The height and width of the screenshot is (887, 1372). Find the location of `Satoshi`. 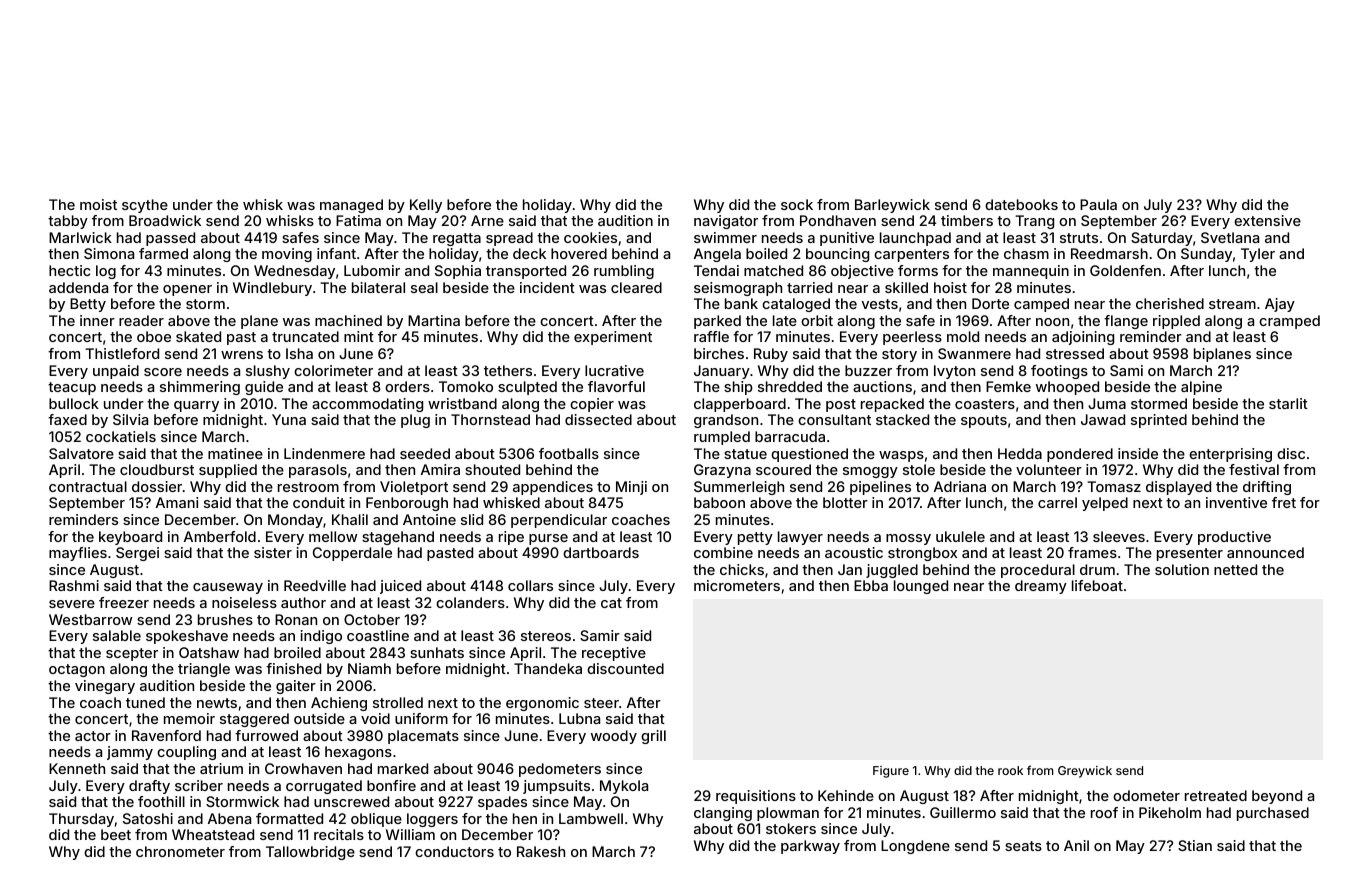

Satoshi is located at coordinates (148, 818).
